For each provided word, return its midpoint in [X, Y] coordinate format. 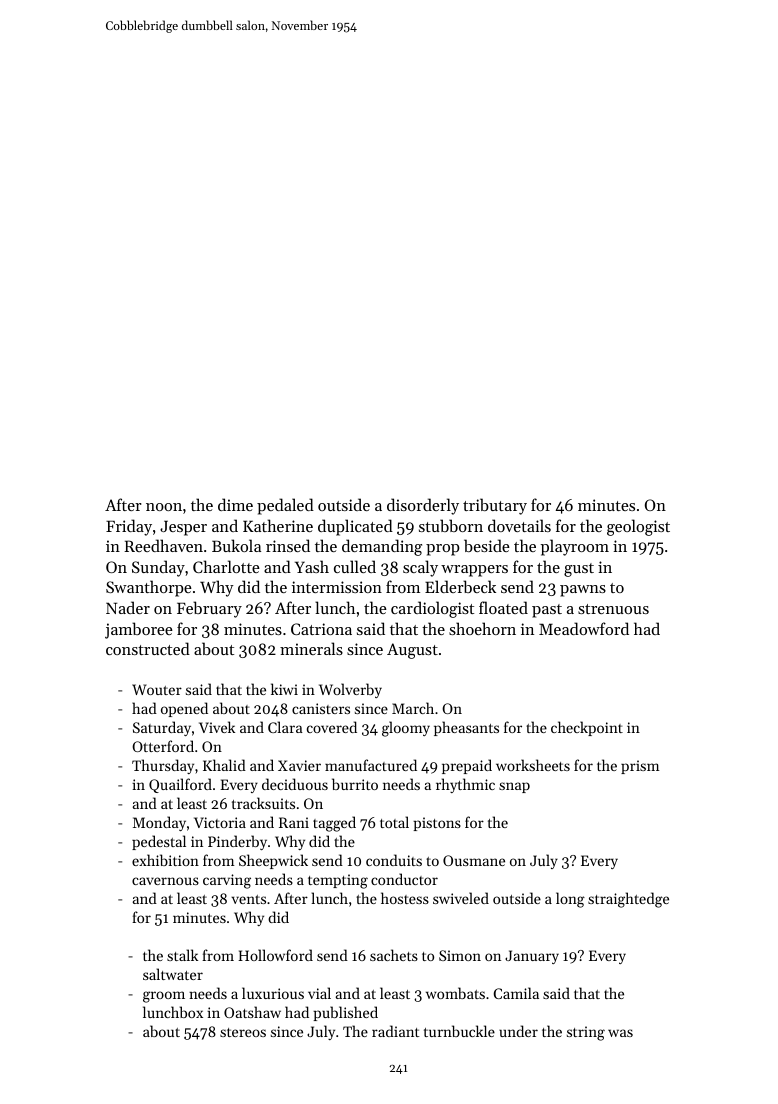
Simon [460, 955]
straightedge [628, 900]
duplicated [355, 527]
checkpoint [587, 728]
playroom [575, 547]
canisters [321, 708]
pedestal [159, 842]
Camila [516, 993]
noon [164, 507]
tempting [338, 881]
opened [184, 709]
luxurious [273, 993]
